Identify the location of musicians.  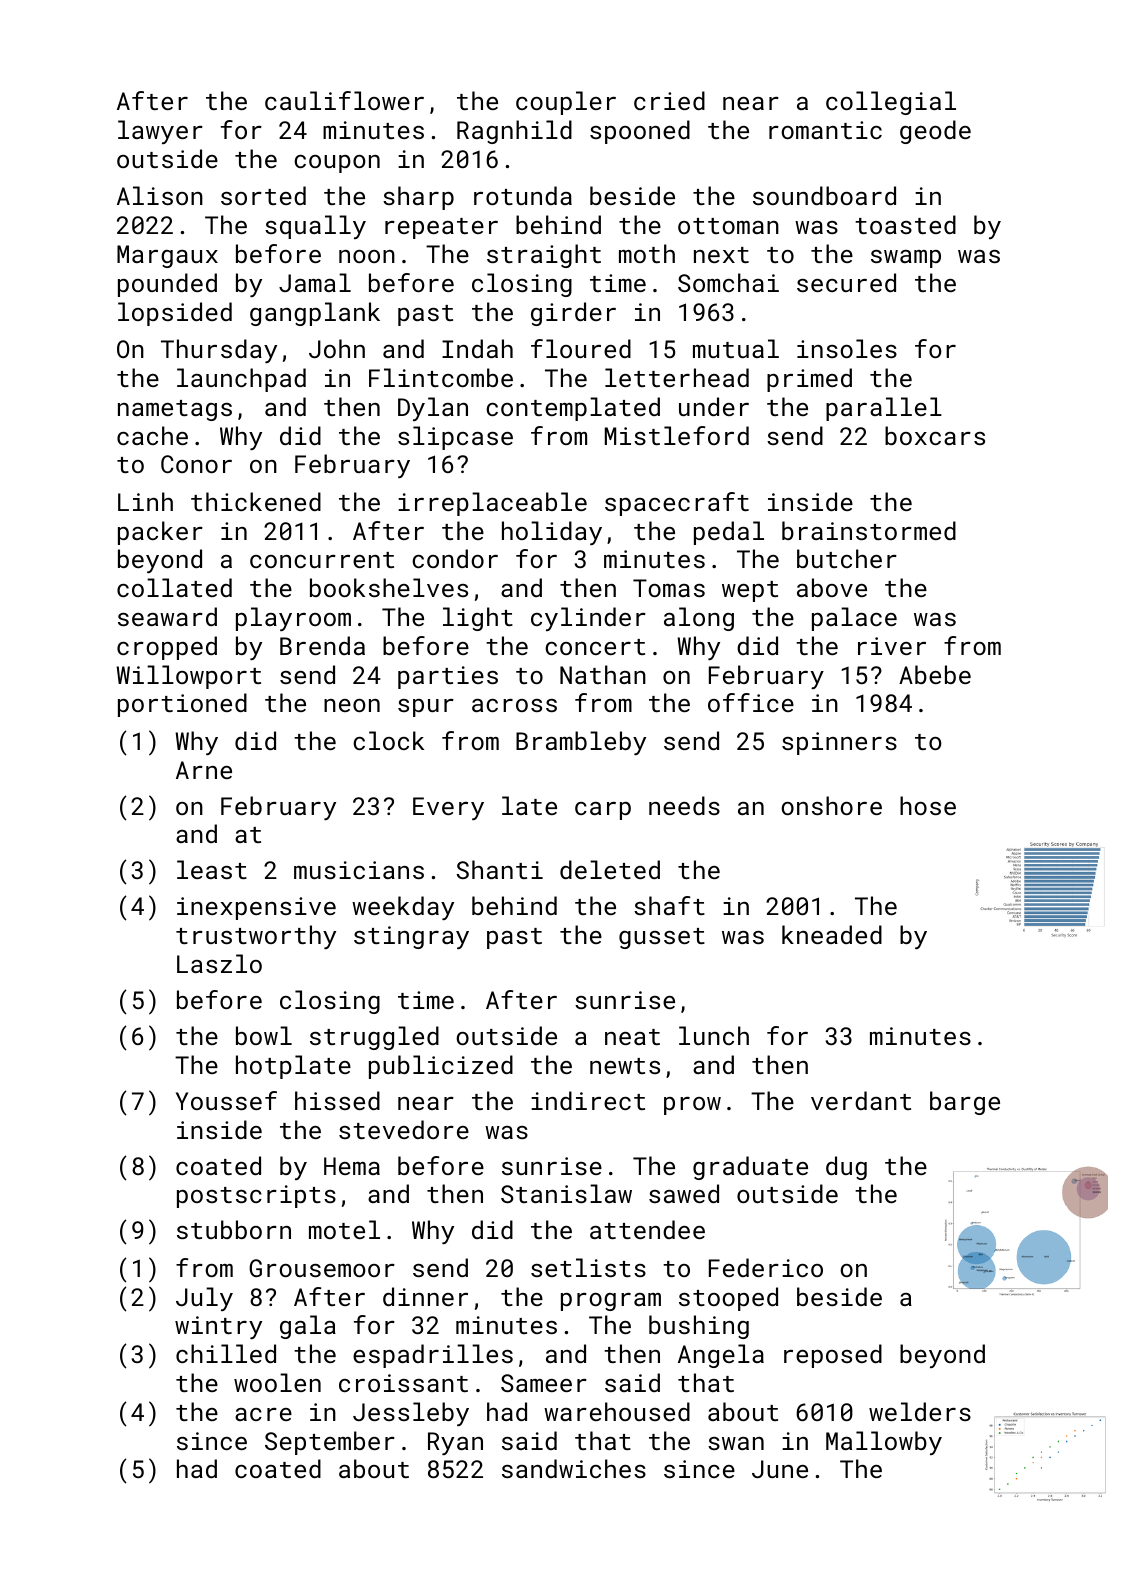
(359, 870).
